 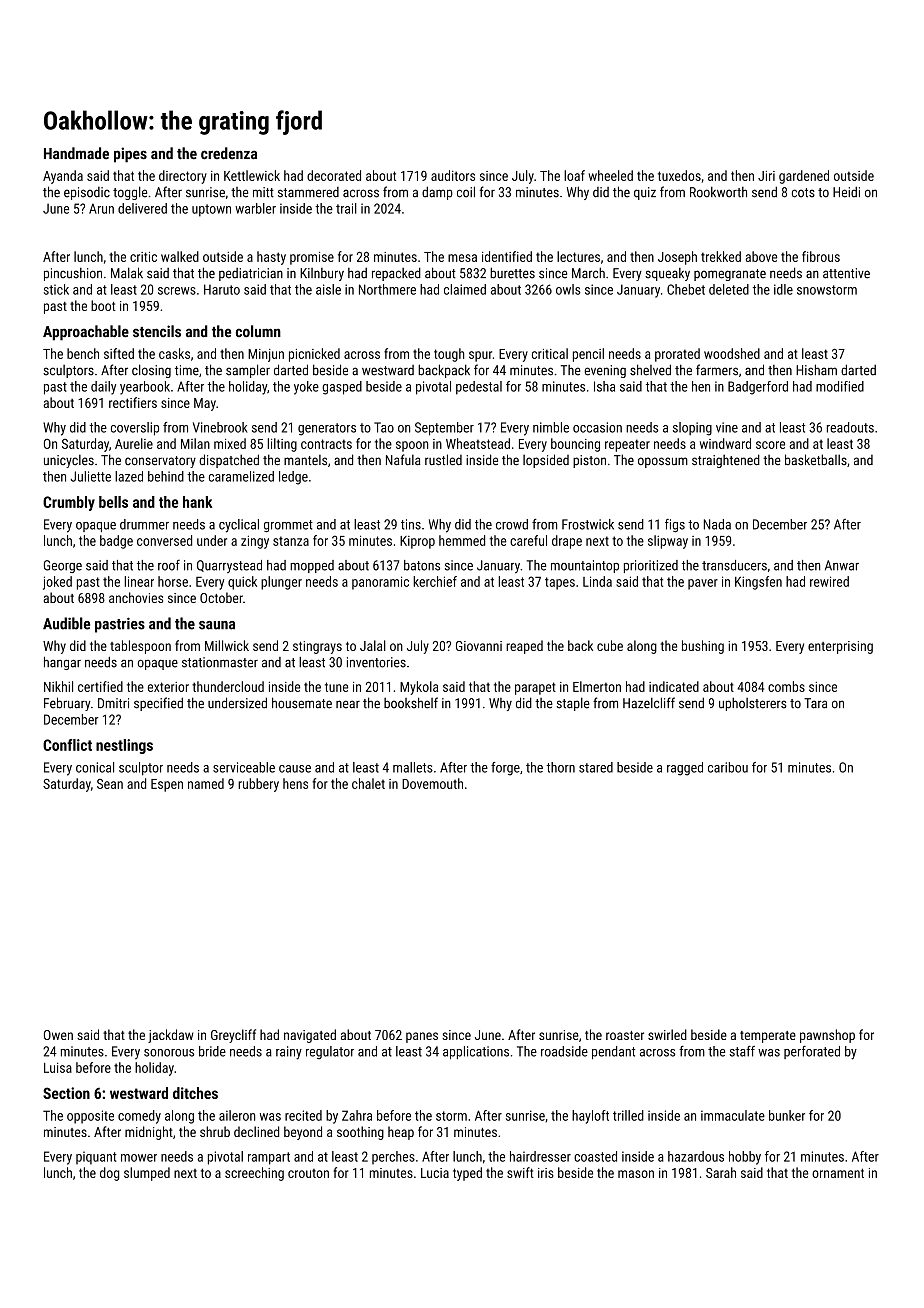 I want to click on Greycliff, so click(x=233, y=1036).
